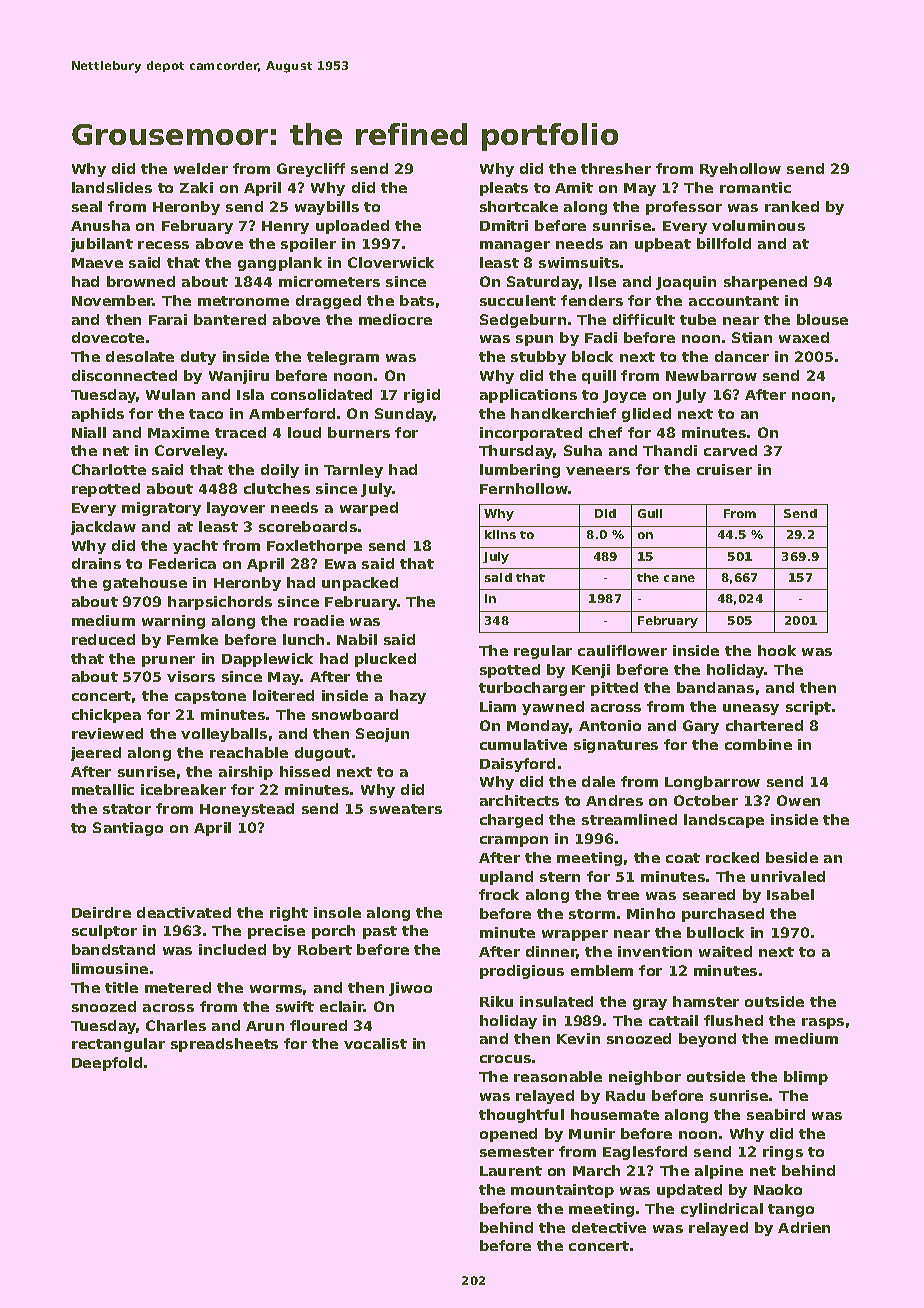 Image resolution: width=924 pixels, height=1308 pixels. What do you see at coordinates (118, 1045) in the screenshot?
I see `rectangular` at bounding box center [118, 1045].
